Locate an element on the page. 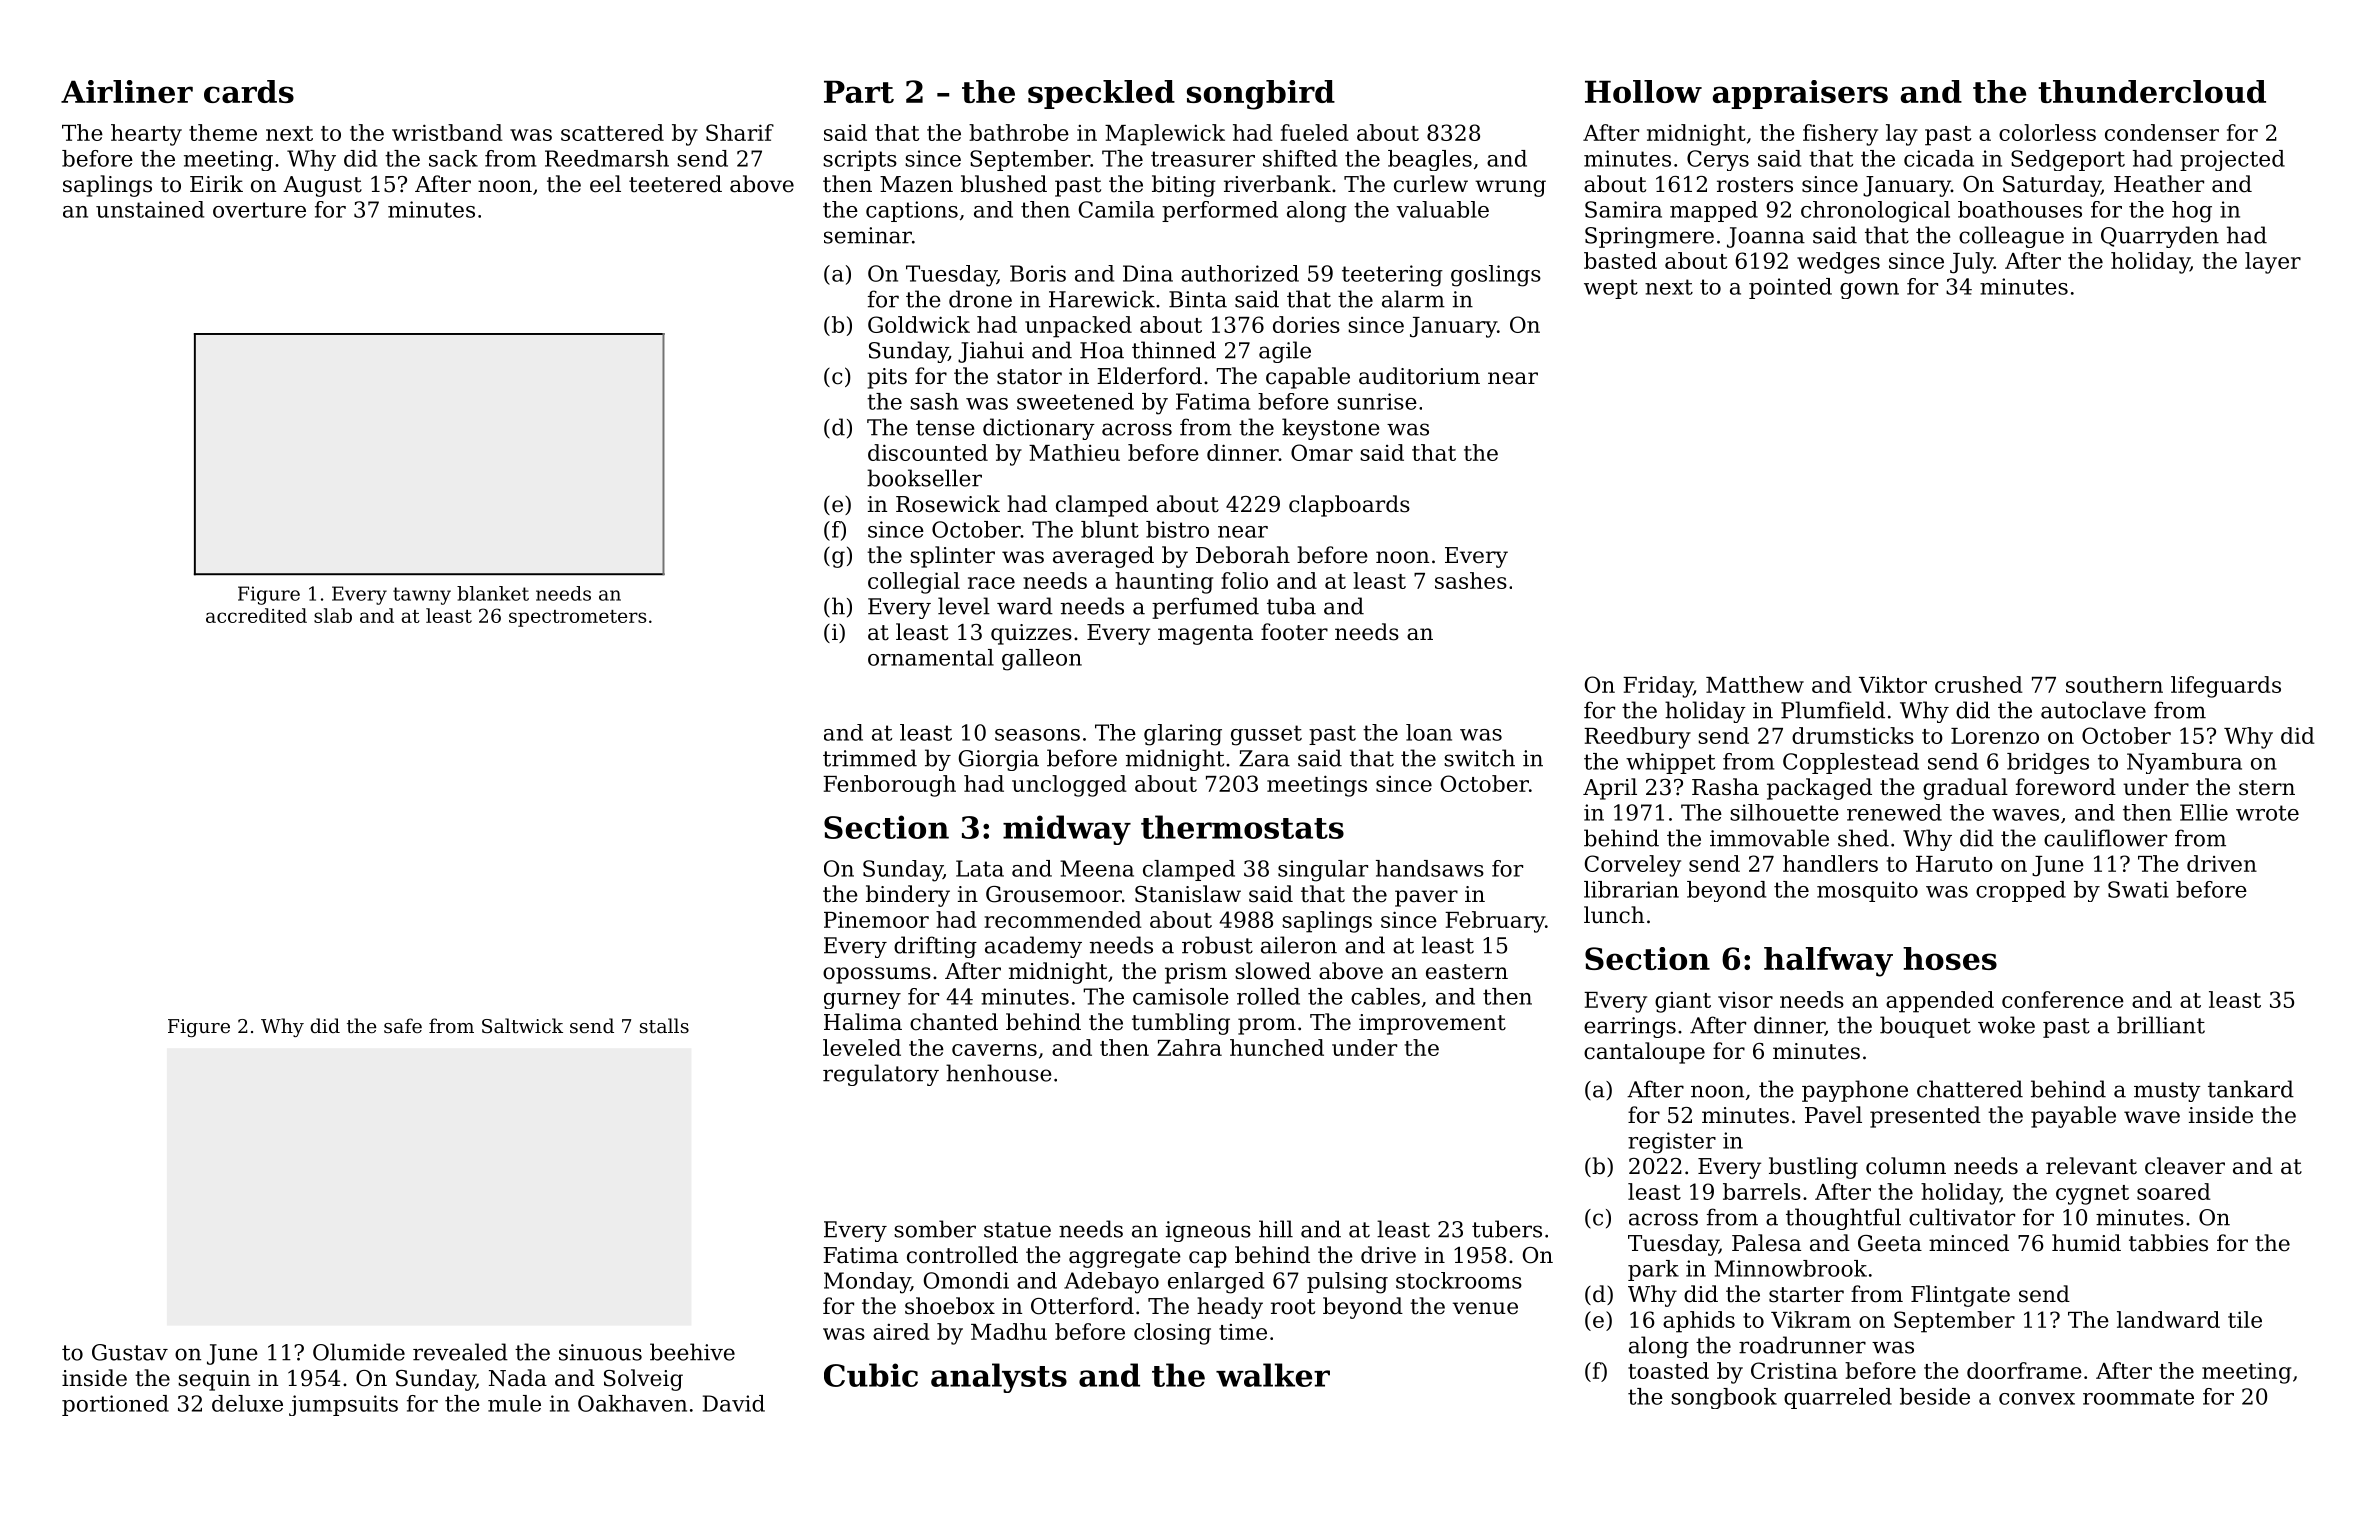  lunch is located at coordinates (1614, 915).
